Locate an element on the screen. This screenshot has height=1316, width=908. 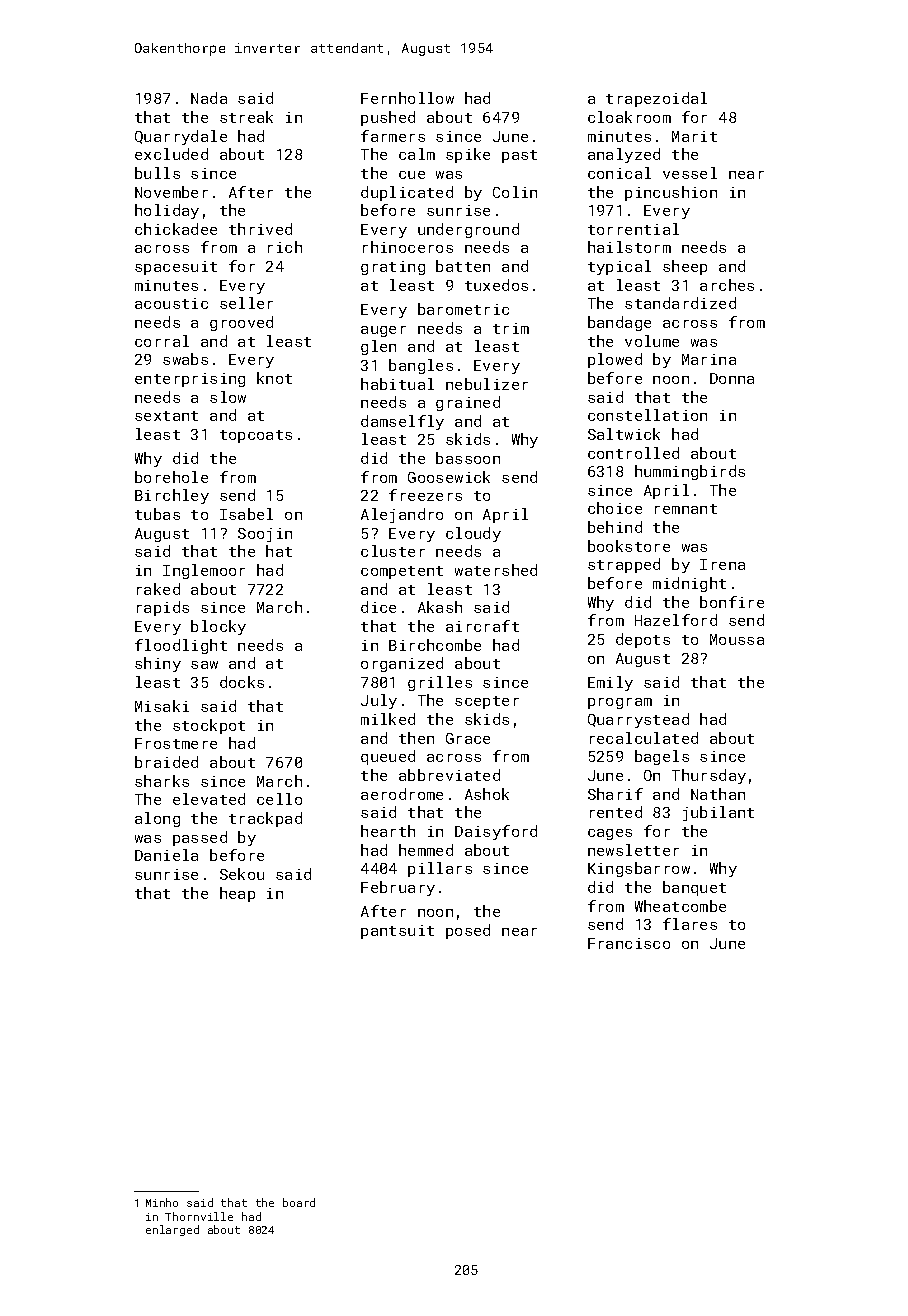
volume is located at coordinates (652, 341).
